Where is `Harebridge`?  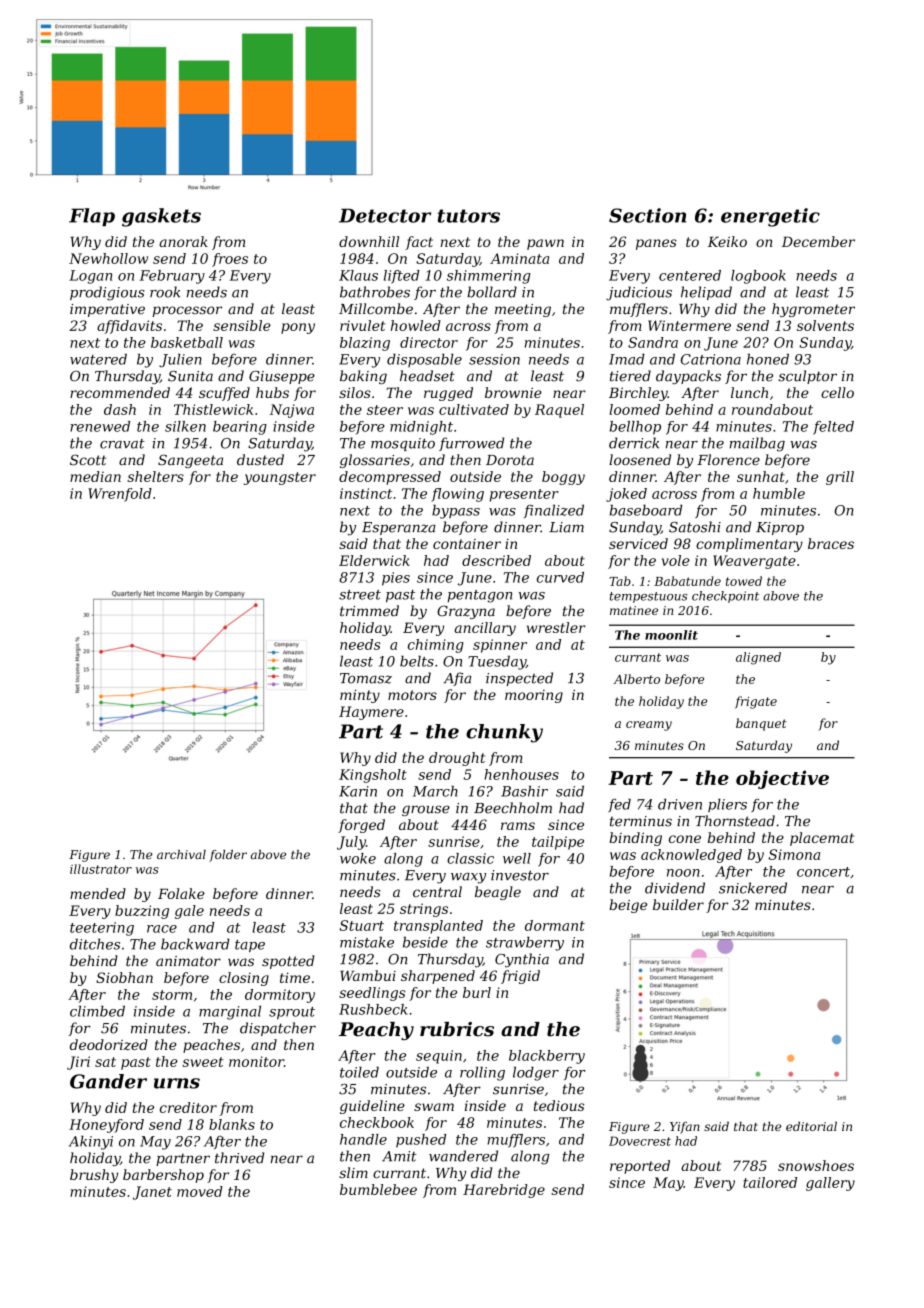
Harebridge is located at coordinates (504, 1191).
